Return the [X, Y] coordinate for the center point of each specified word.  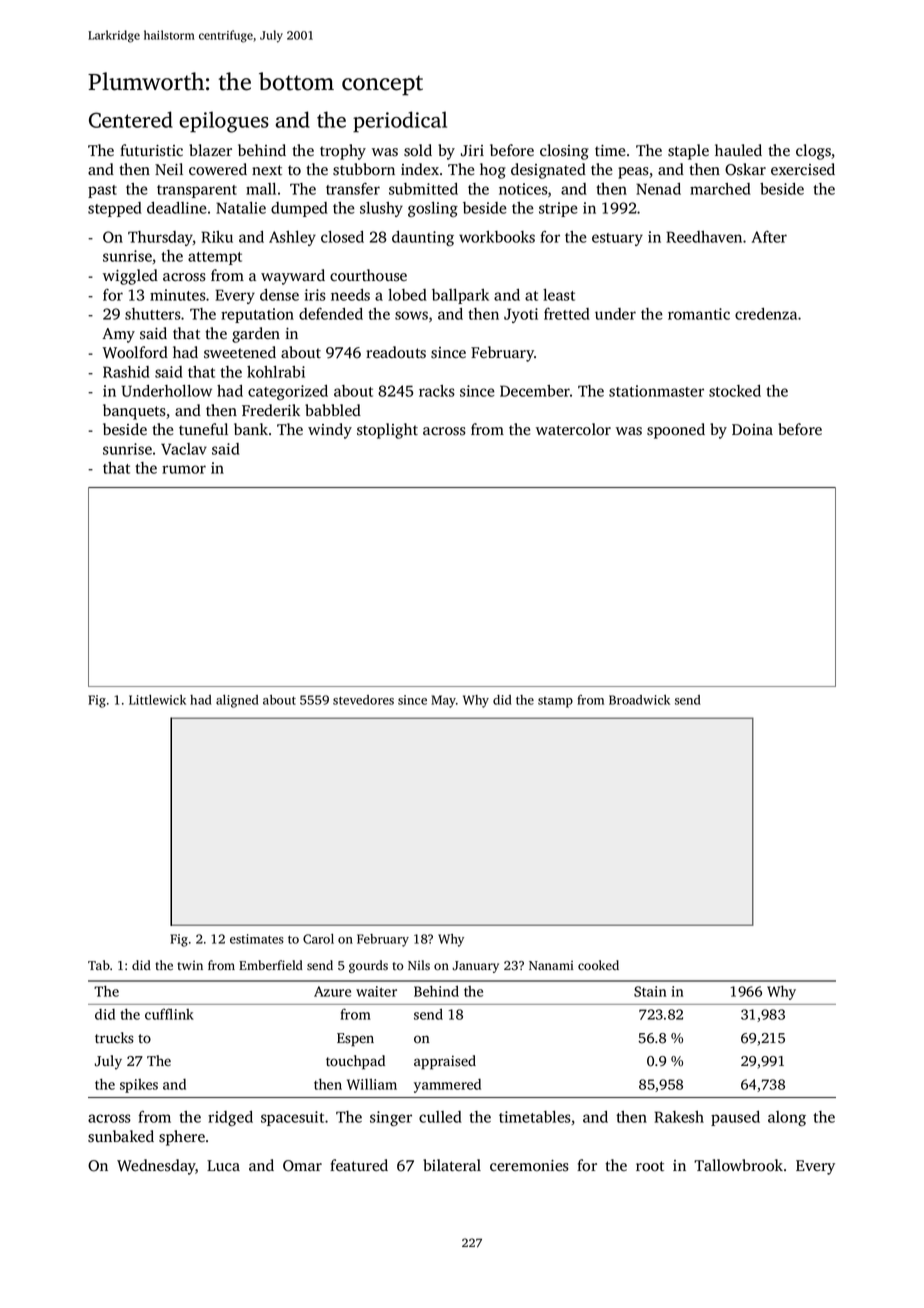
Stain [650, 991]
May [443, 701]
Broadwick [639, 700]
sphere [182, 1138]
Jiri [472, 151]
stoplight [387, 431]
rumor [184, 469]
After [769, 237]
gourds [368, 966]
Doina [752, 430]
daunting [423, 238]
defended [331, 314]
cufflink [169, 1014]
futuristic [151, 150]
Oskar [745, 169]
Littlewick [157, 700]
